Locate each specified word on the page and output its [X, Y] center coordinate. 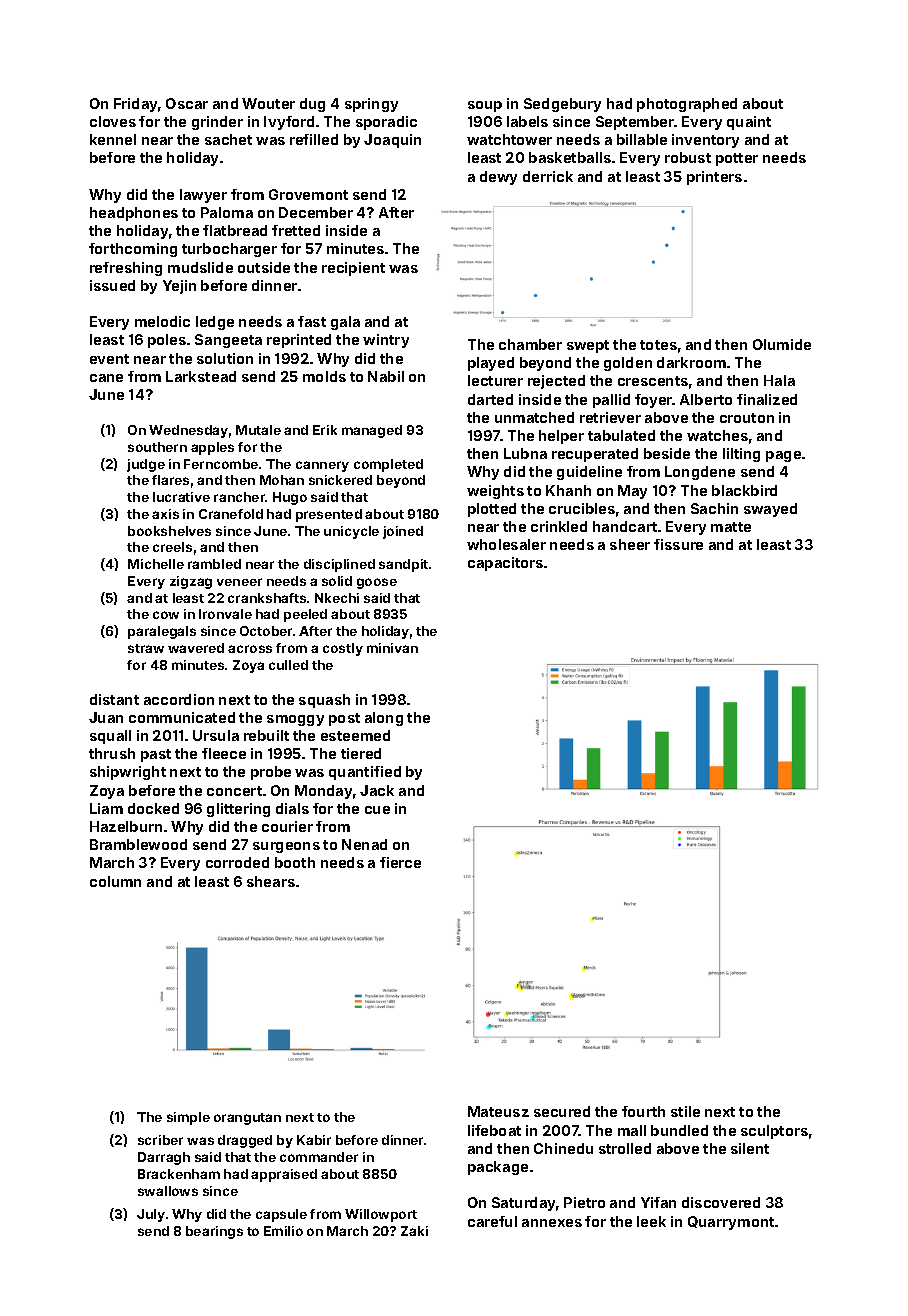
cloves [113, 121]
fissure [678, 544]
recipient [353, 269]
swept [588, 346]
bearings [214, 1232]
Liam [106, 808]
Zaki [414, 1231]
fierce [400, 862]
